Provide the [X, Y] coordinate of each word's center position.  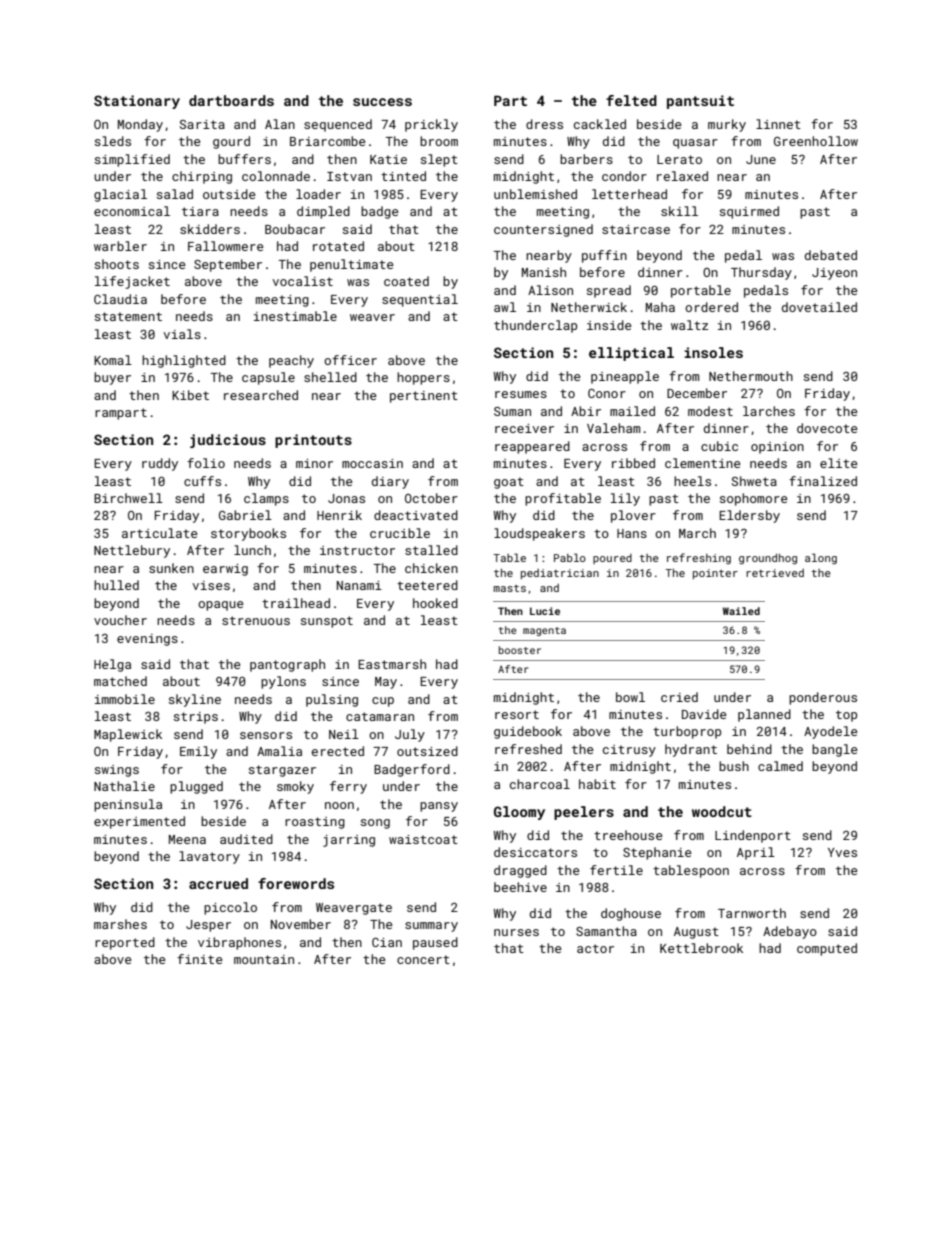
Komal [113, 360]
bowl [630, 697]
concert [423, 959]
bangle [834, 750]
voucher [120, 620]
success [382, 102]
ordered [711, 307]
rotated [338, 246]
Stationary [137, 102]
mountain [264, 959]
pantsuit [700, 102]
